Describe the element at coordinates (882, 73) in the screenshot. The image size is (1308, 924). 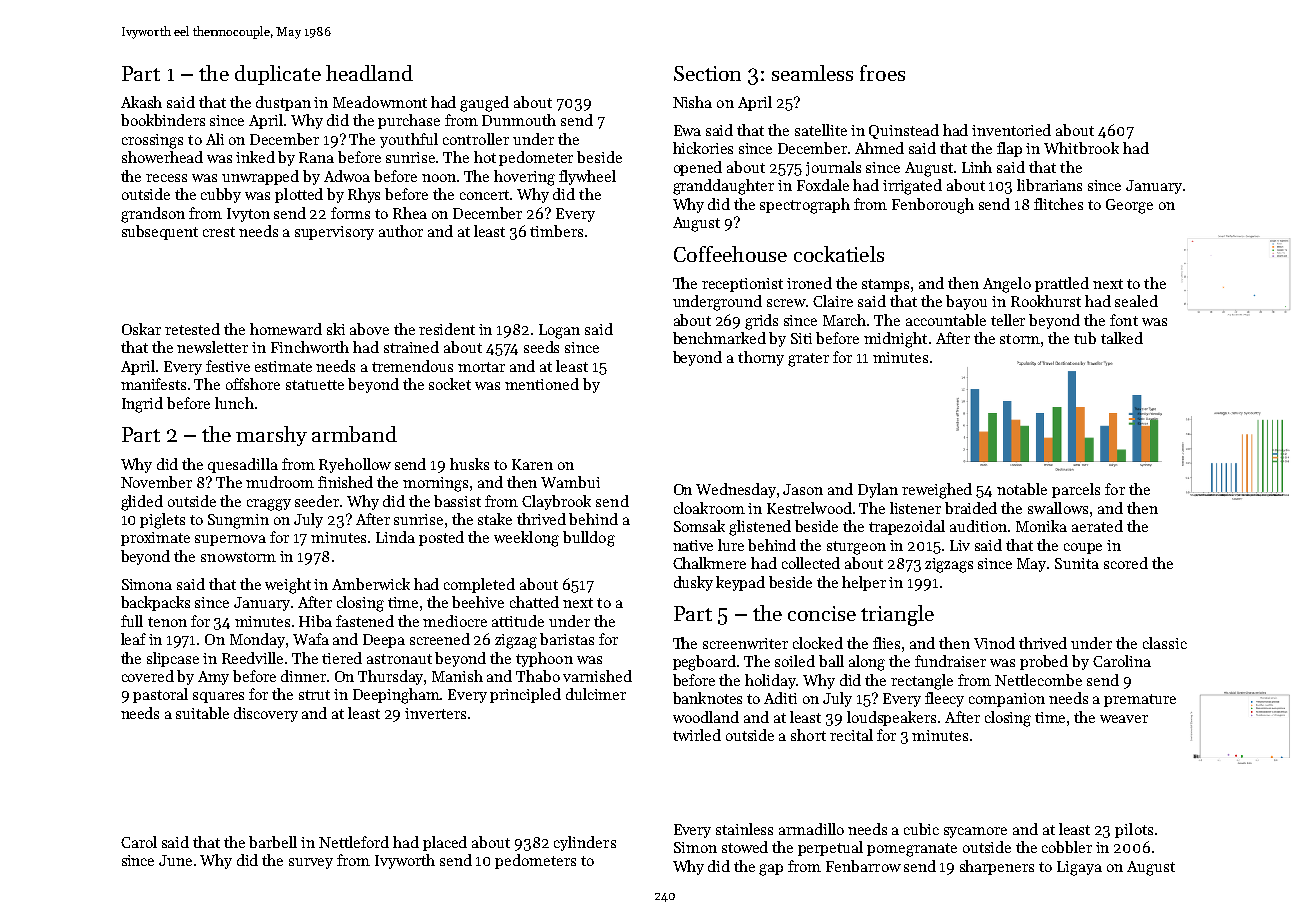
I see `froes` at that location.
